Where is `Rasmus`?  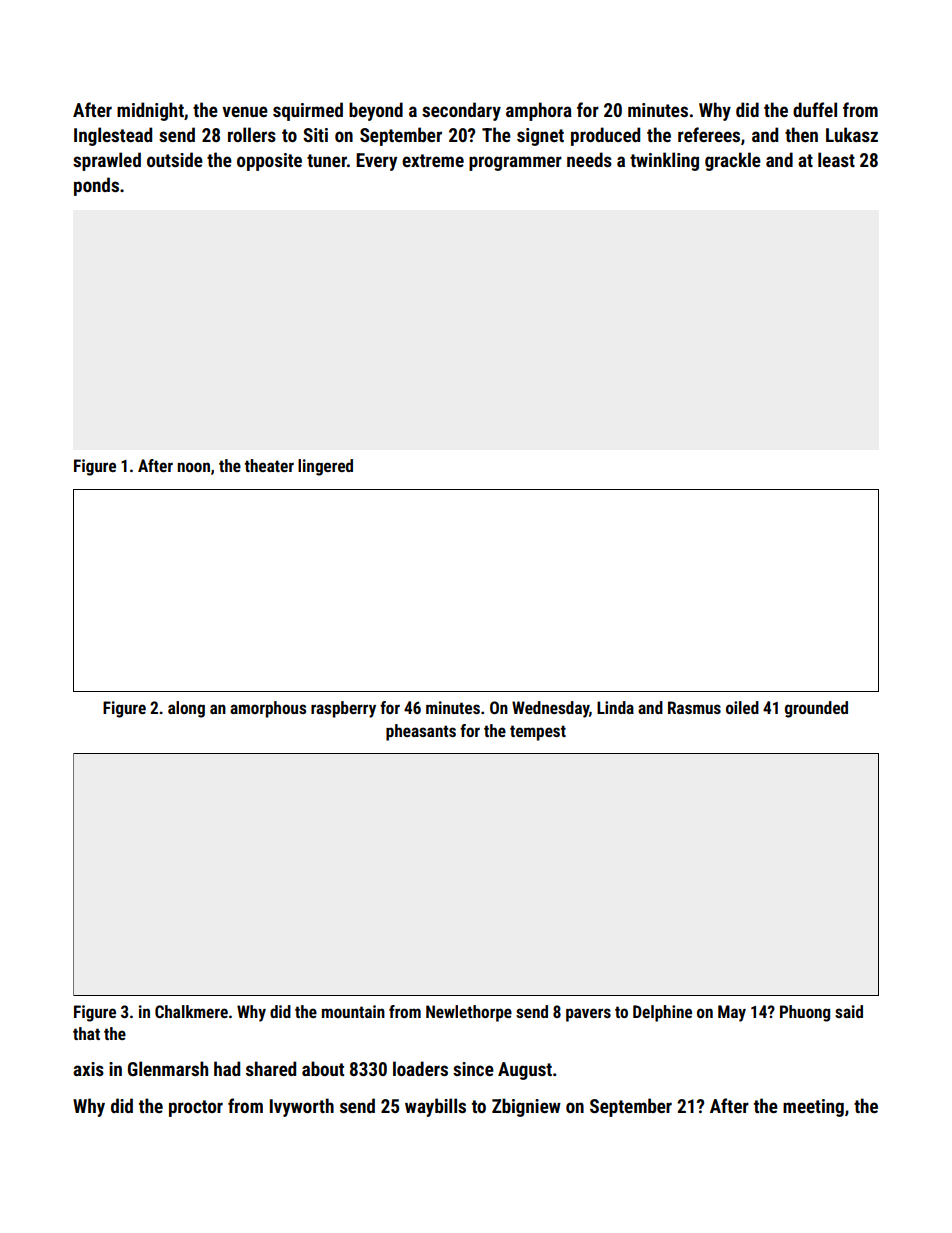
Rasmus is located at coordinates (694, 707).
